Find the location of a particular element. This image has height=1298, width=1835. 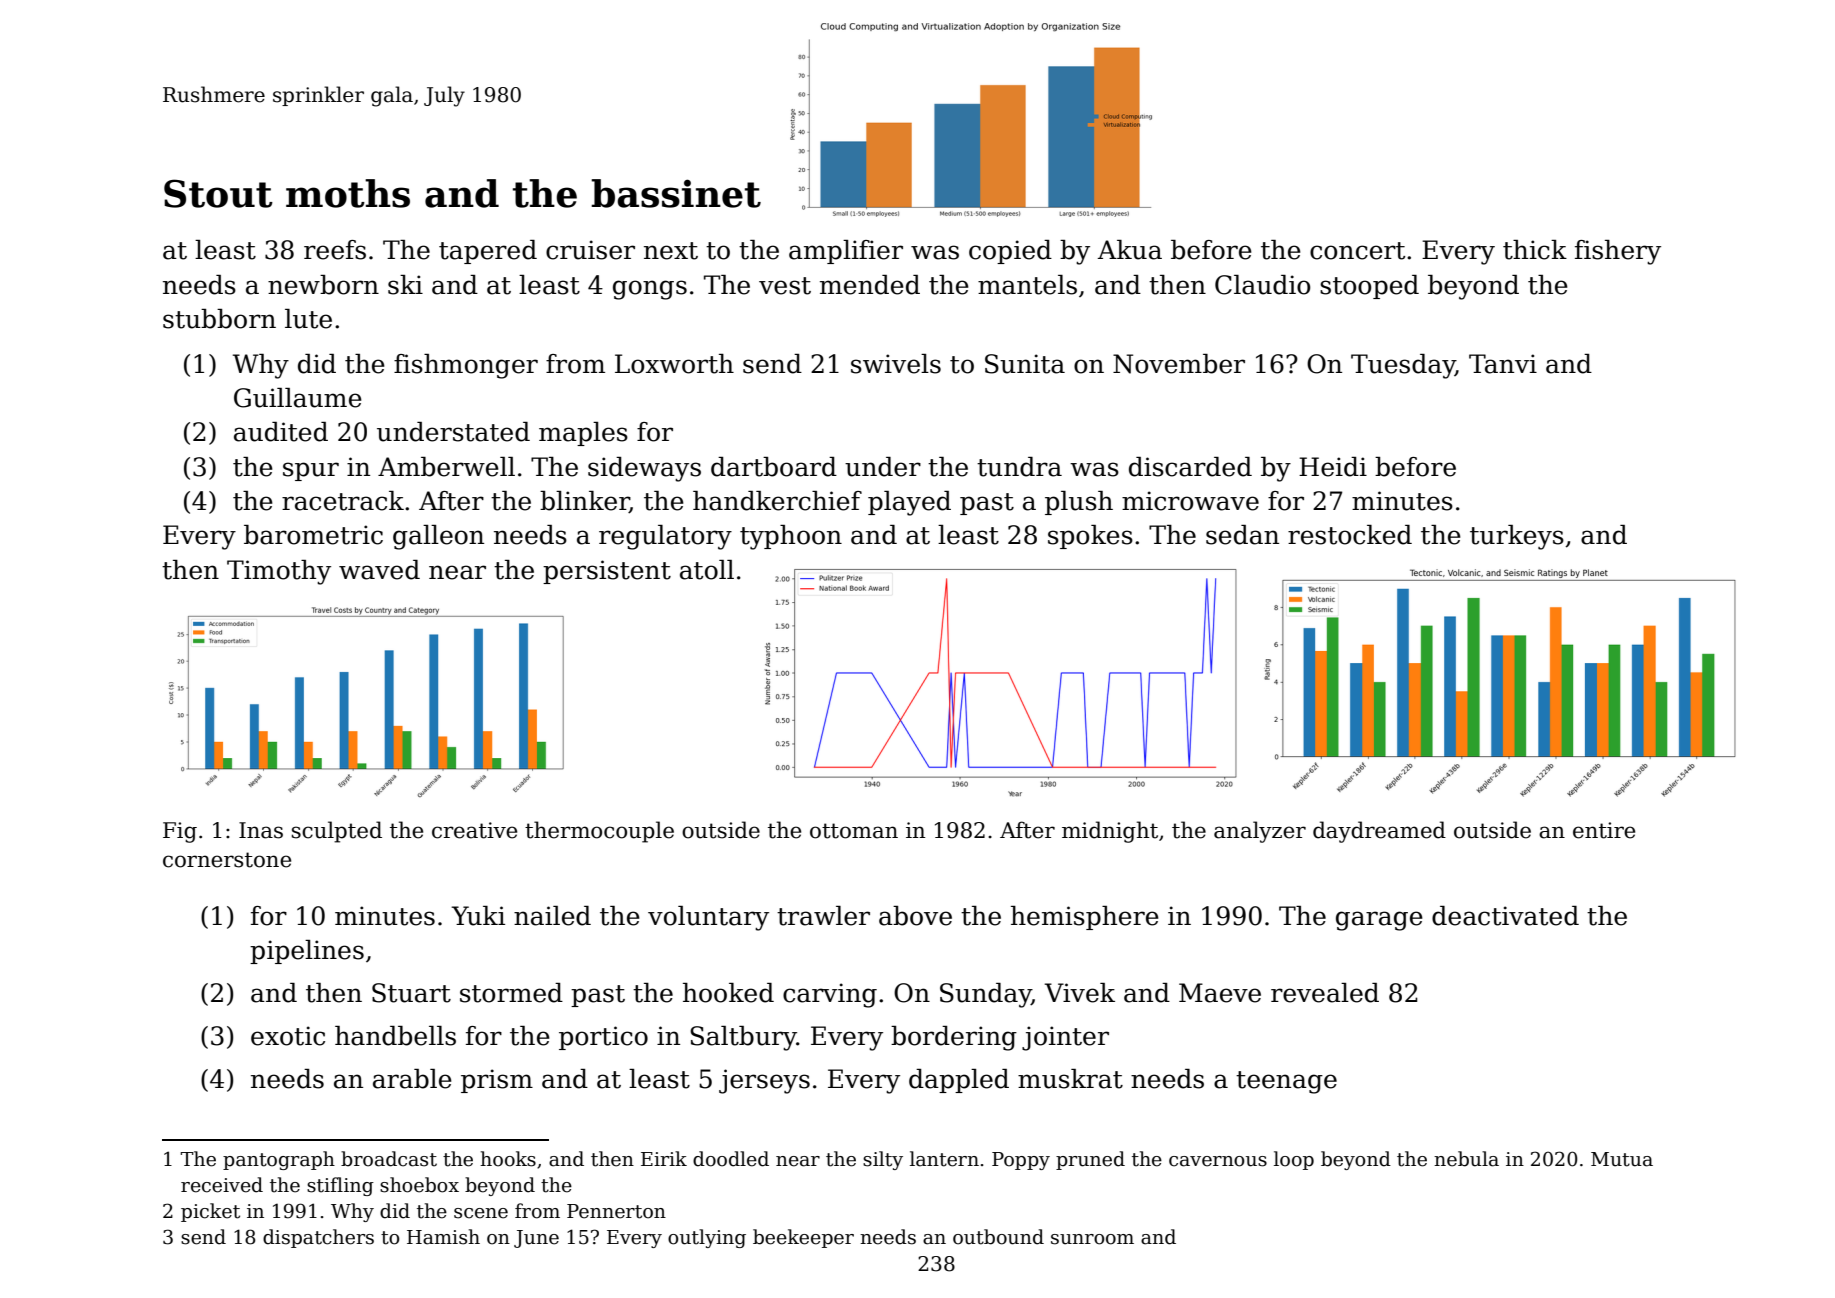

stubborn is located at coordinates (219, 319).
